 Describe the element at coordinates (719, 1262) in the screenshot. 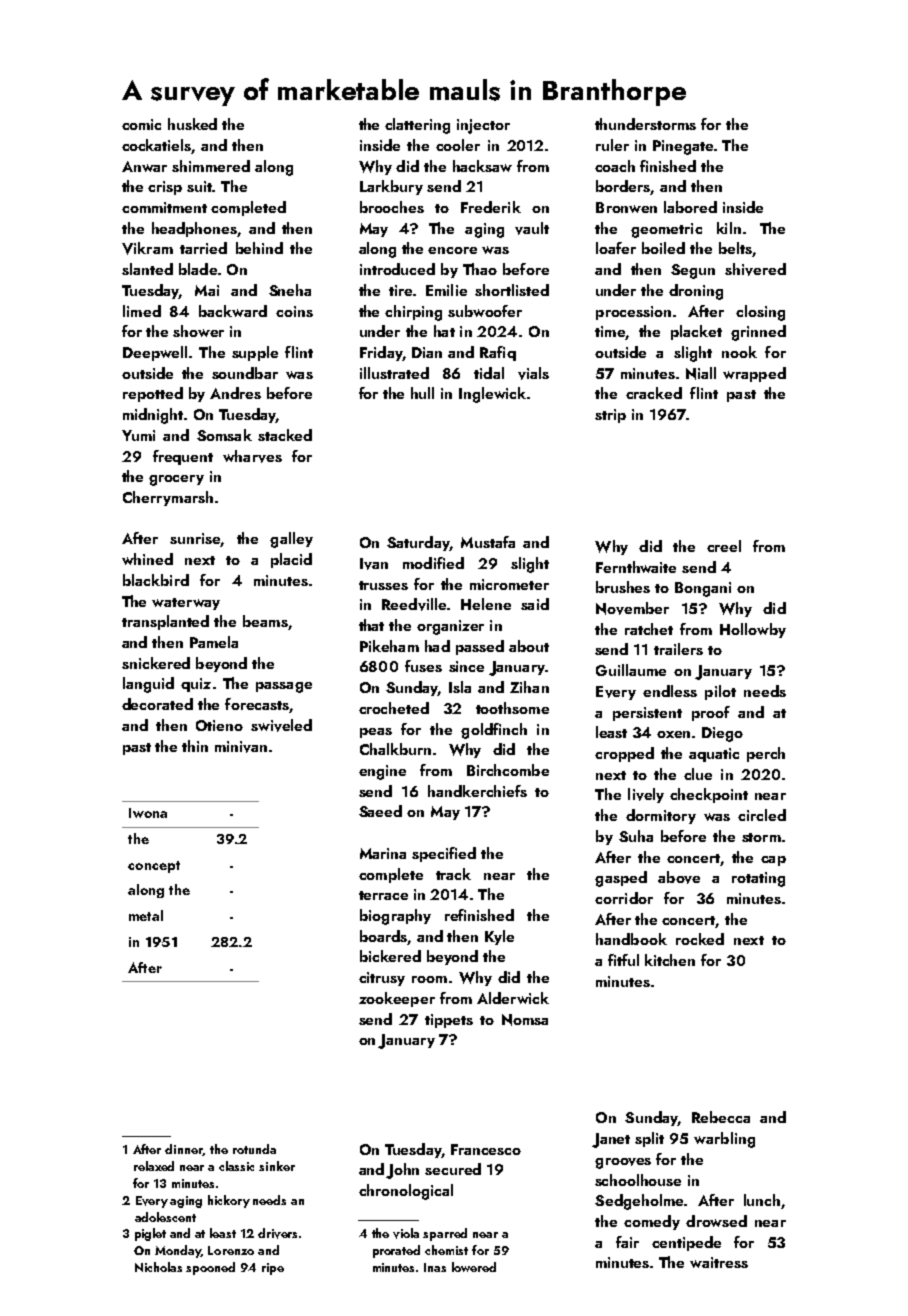

I see `waitress` at that location.
